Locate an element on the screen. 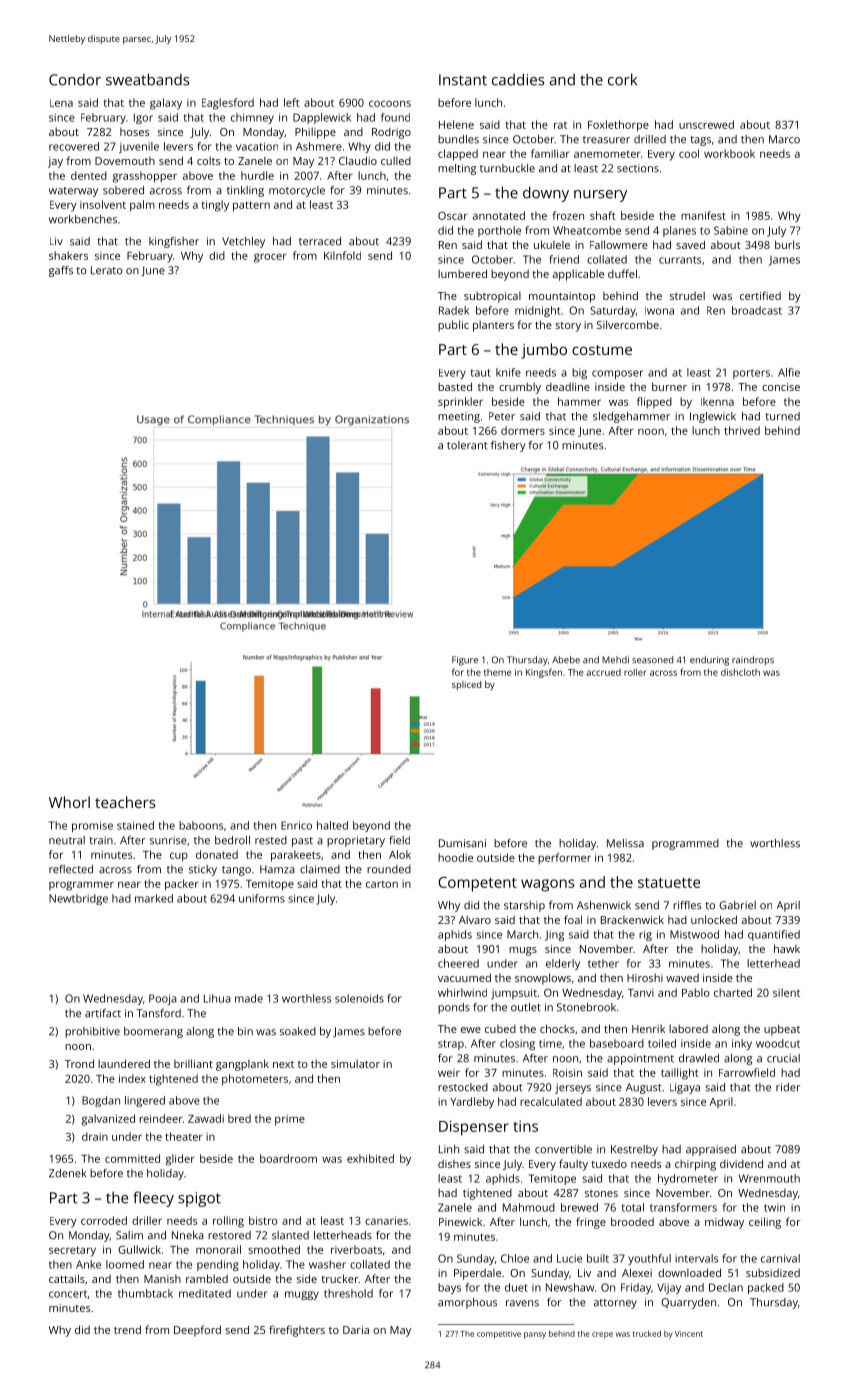 Image resolution: width=849 pixels, height=1400 pixels. twin is located at coordinates (774, 1207).
